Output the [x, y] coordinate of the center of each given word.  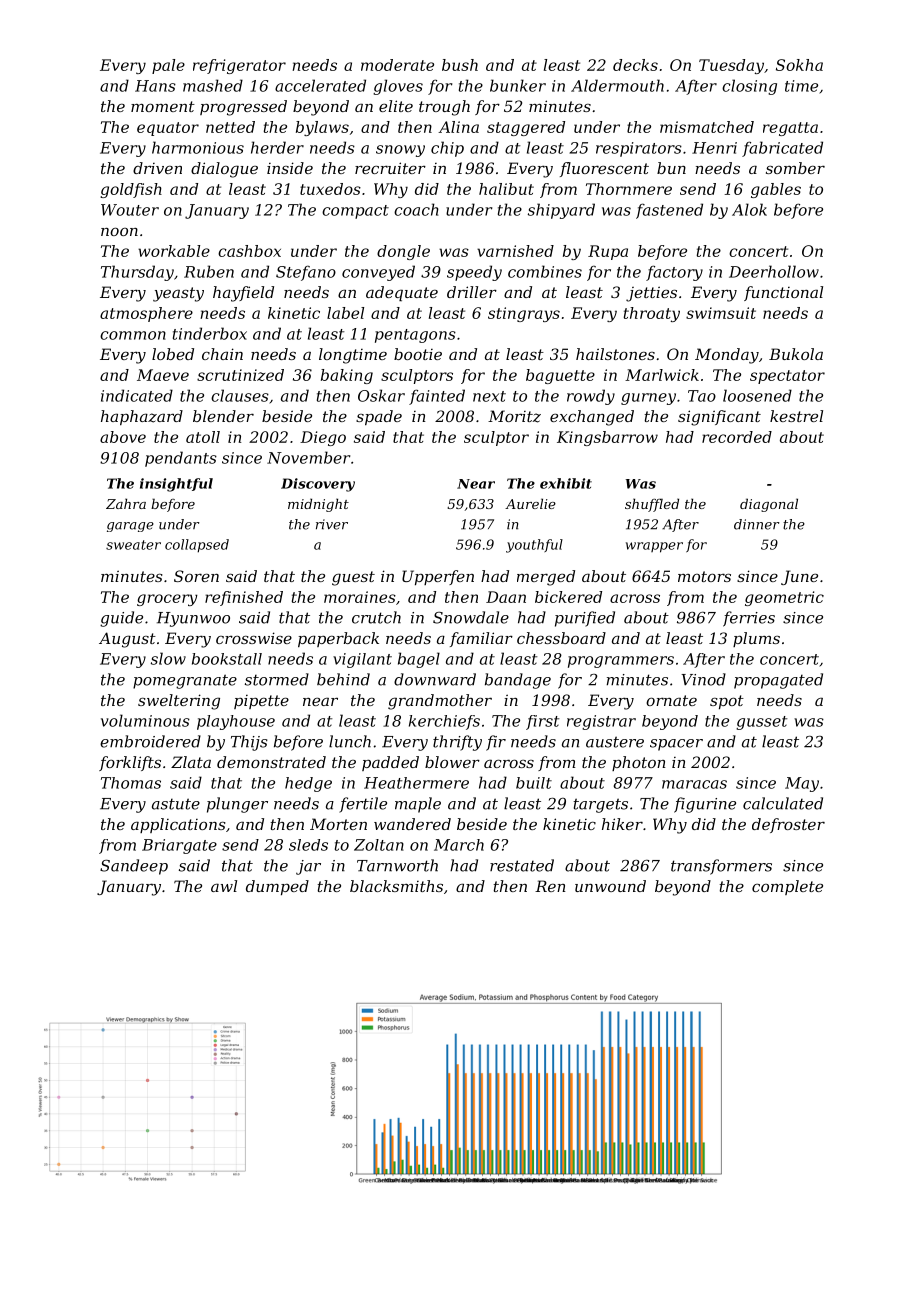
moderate [397, 65]
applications [178, 825]
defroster [788, 825]
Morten [338, 824]
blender [223, 416]
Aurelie [530, 503]
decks [635, 65]
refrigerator [239, 66]
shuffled [652, 505]
